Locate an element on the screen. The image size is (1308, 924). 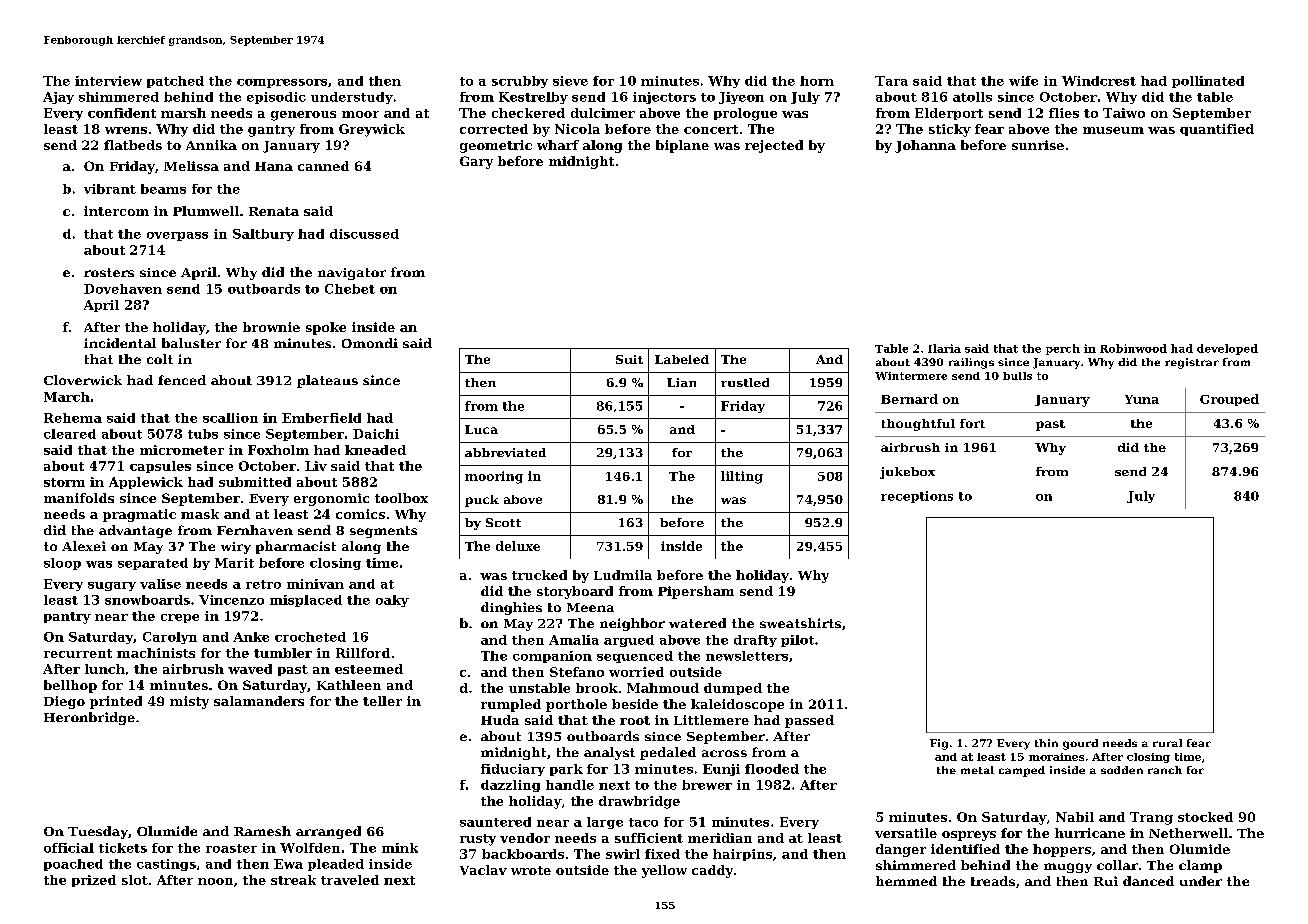
rejected is located at coordinates (774, 146).
